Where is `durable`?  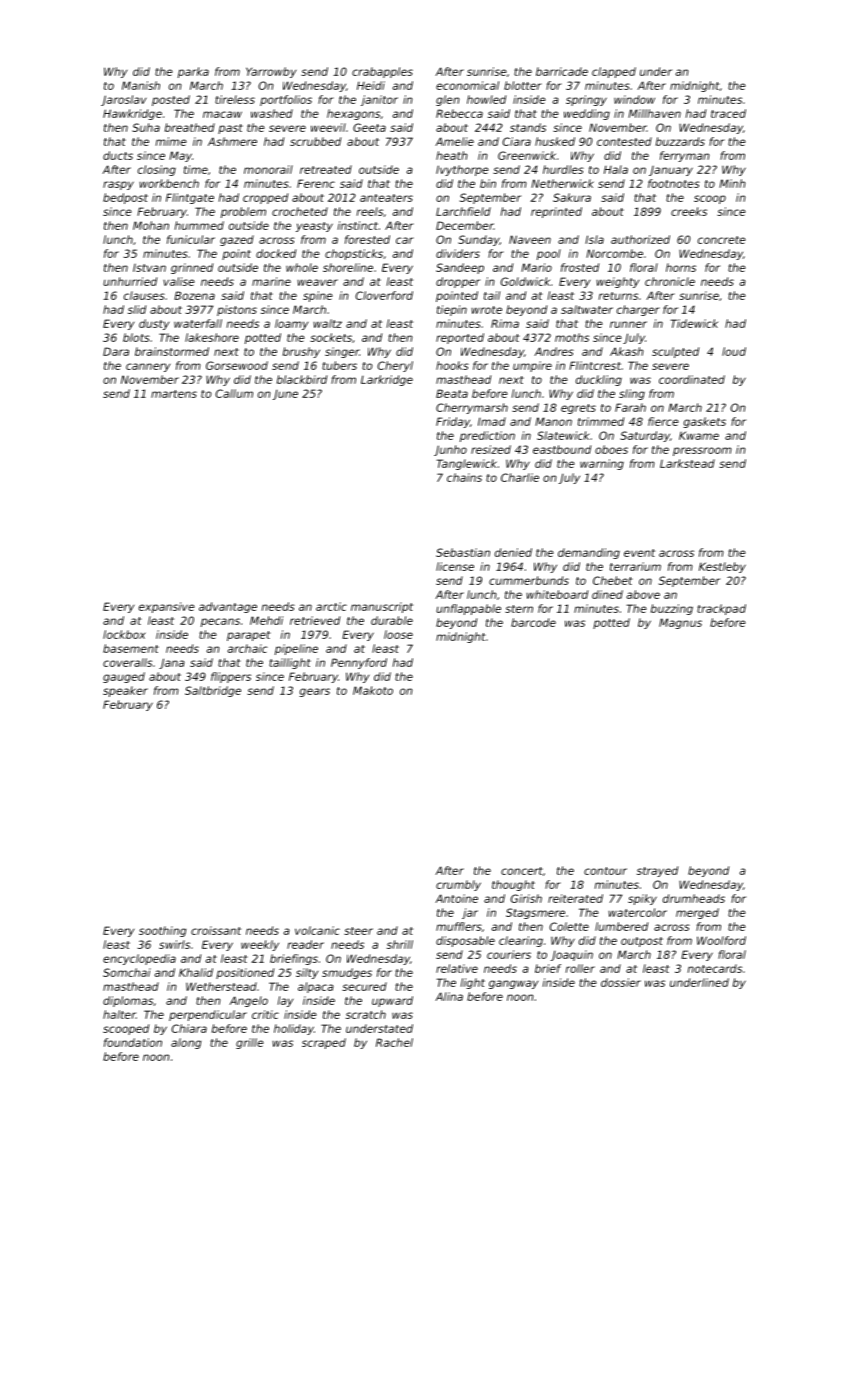 durable is located at coordinates (392, 620).
